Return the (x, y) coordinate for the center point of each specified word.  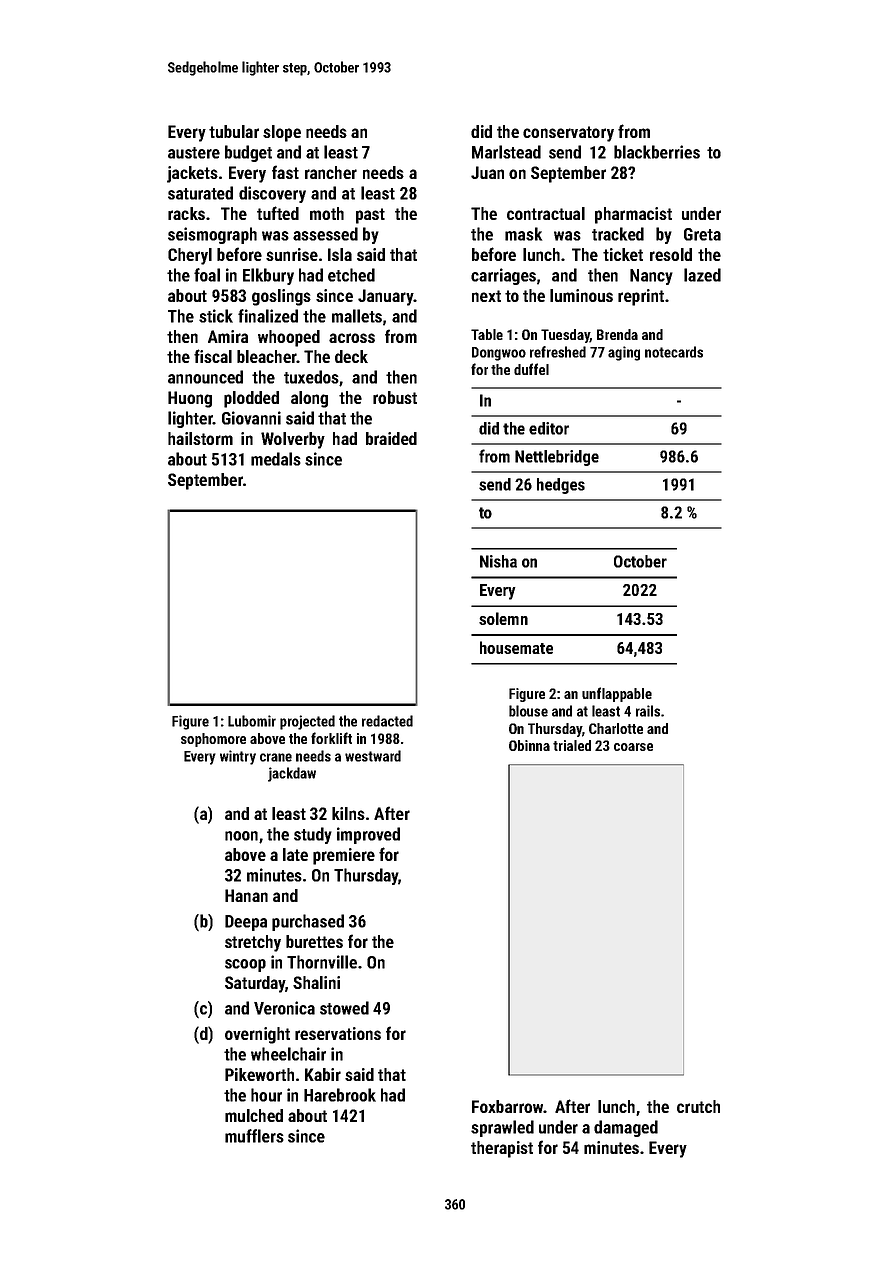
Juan (487, 172)
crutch (698, 1106)
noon (241, 836)
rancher (331, 172)
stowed (344, 1008)
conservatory (568, 134)
